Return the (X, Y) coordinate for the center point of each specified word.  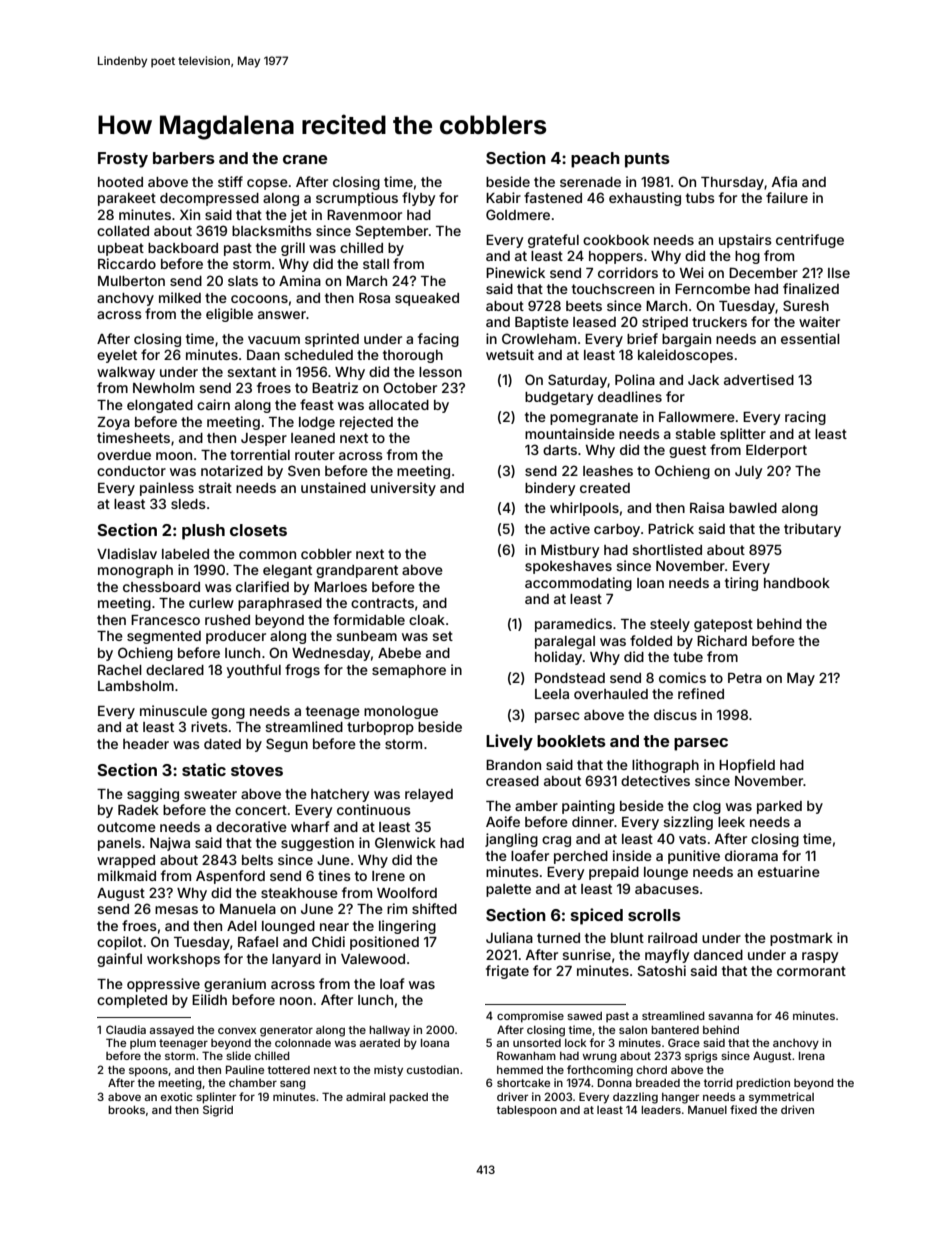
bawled (753, 508)
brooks (126, 1110)
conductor (131, 471)
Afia (784, 181)
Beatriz (335, 387)
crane (305, 159)
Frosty (123, 160)
